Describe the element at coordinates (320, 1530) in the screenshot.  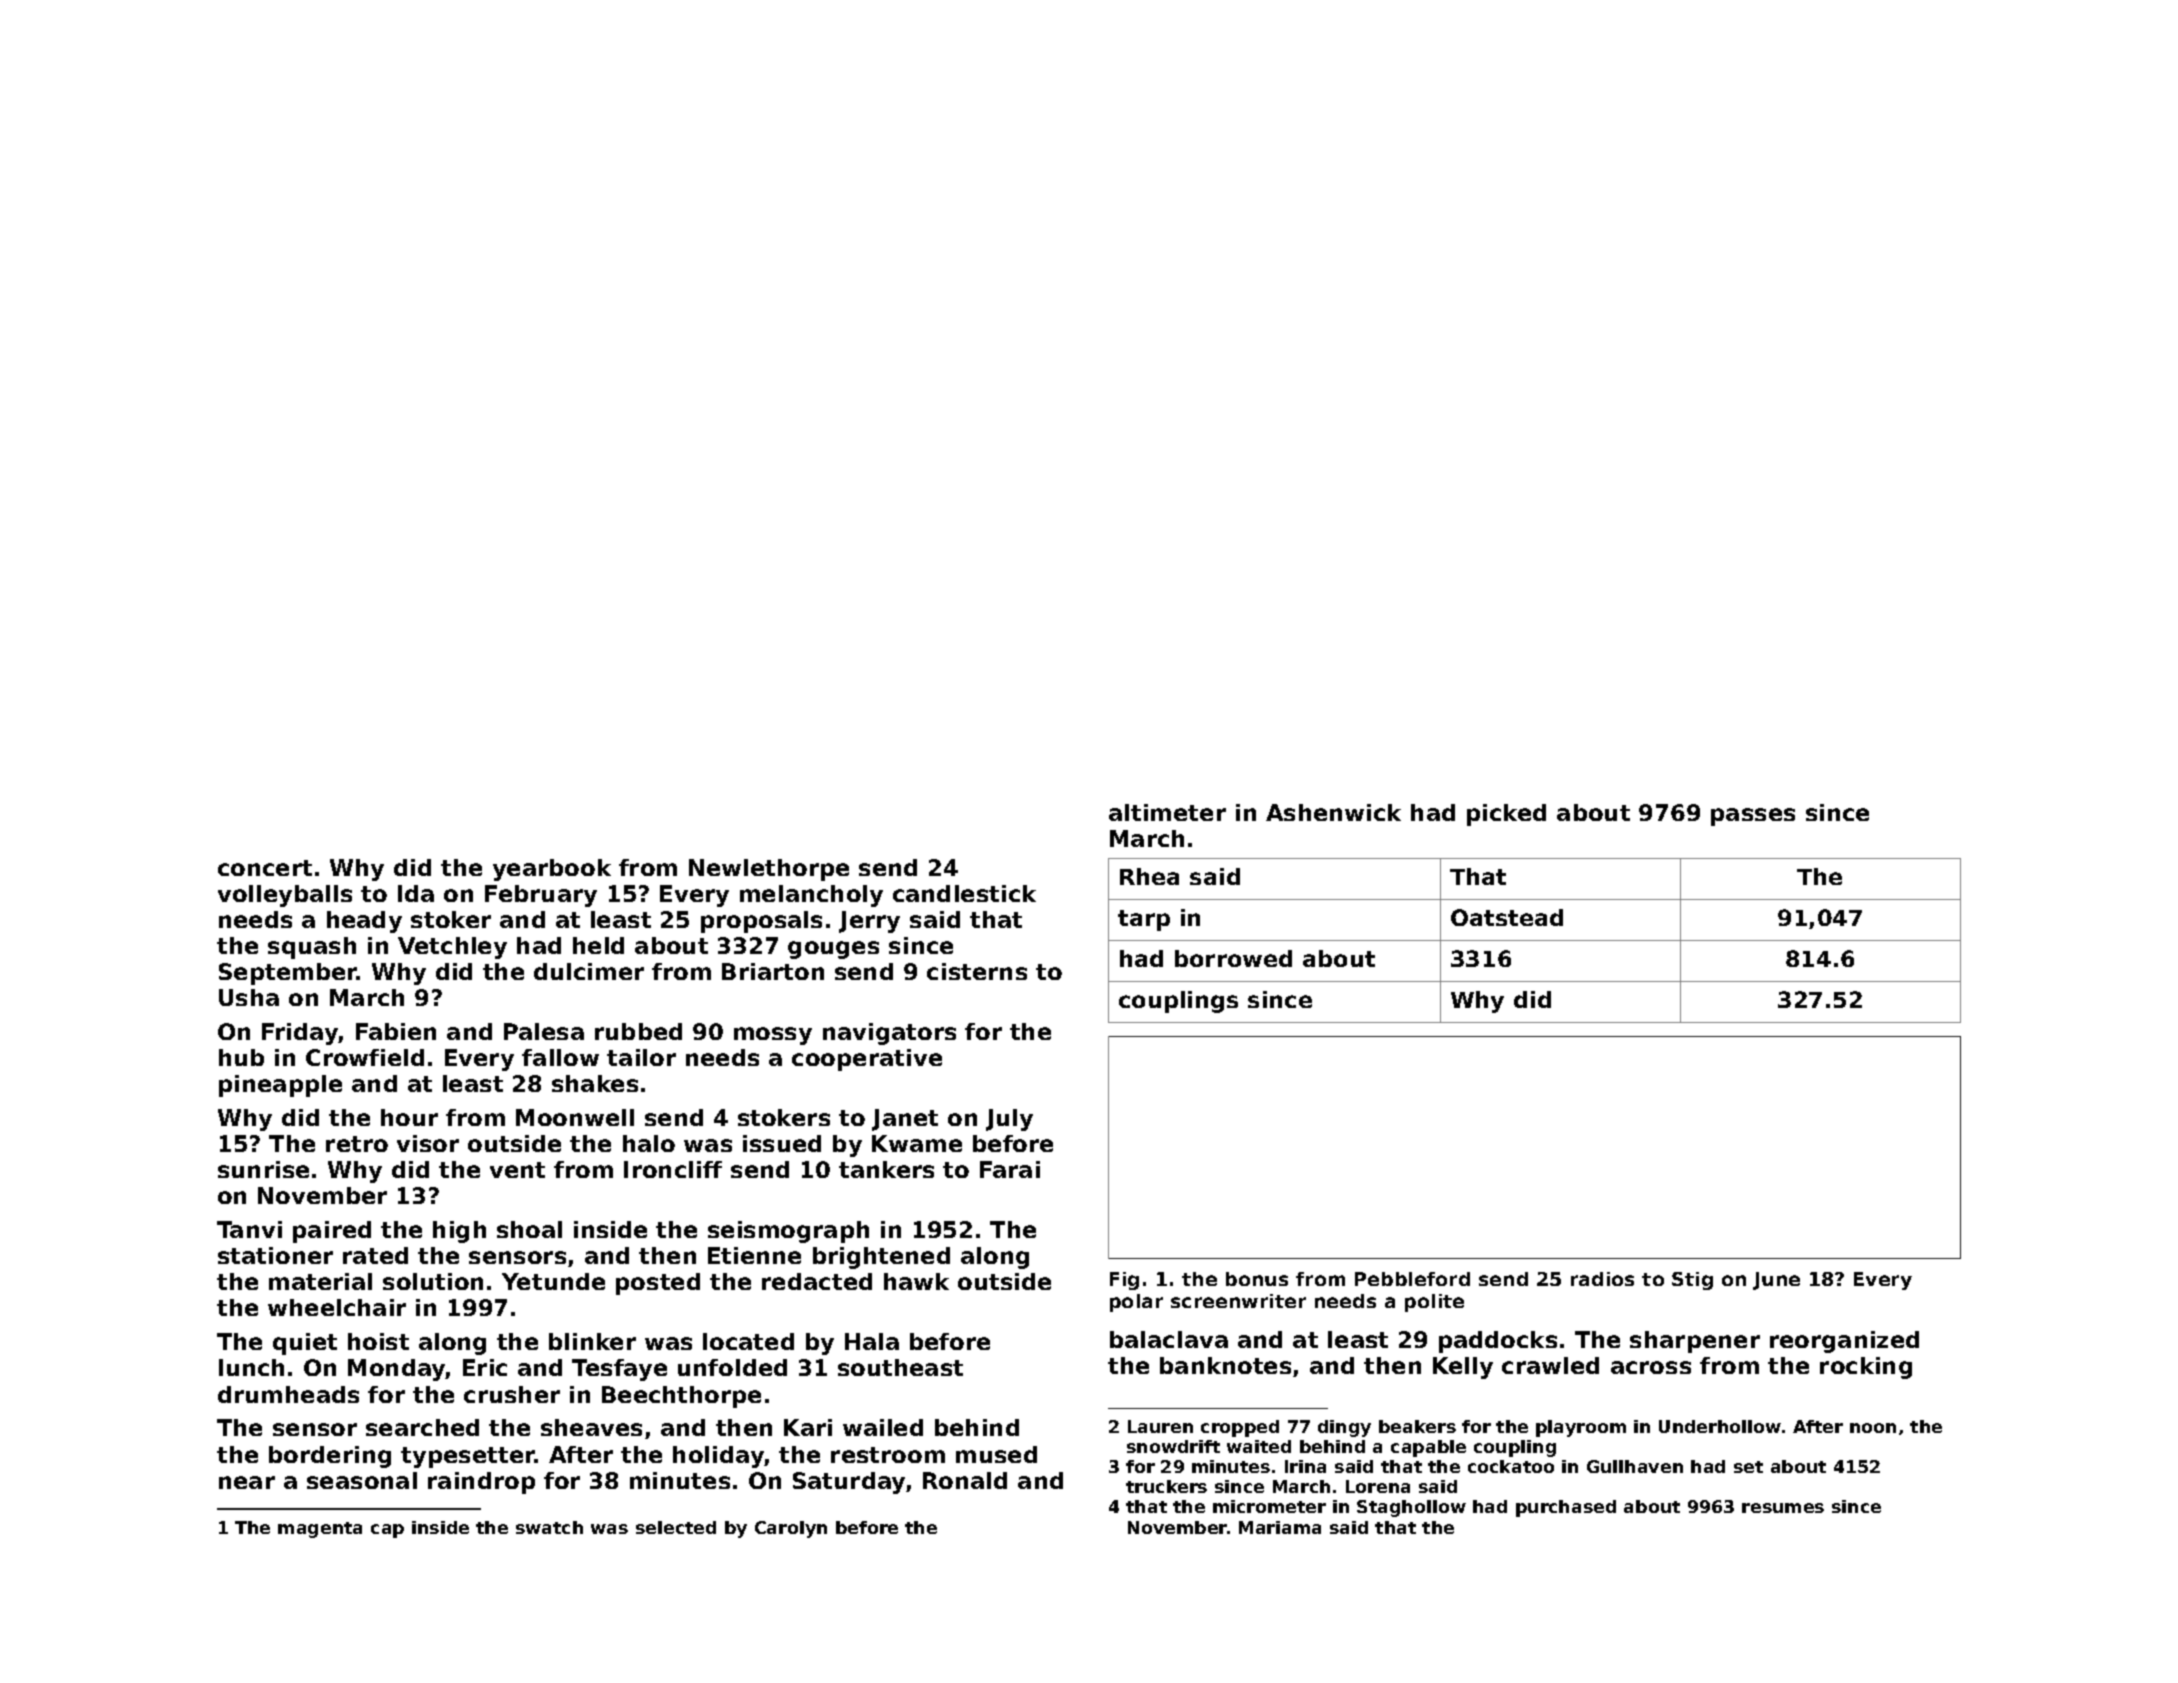
I see `magenta` at that location.
